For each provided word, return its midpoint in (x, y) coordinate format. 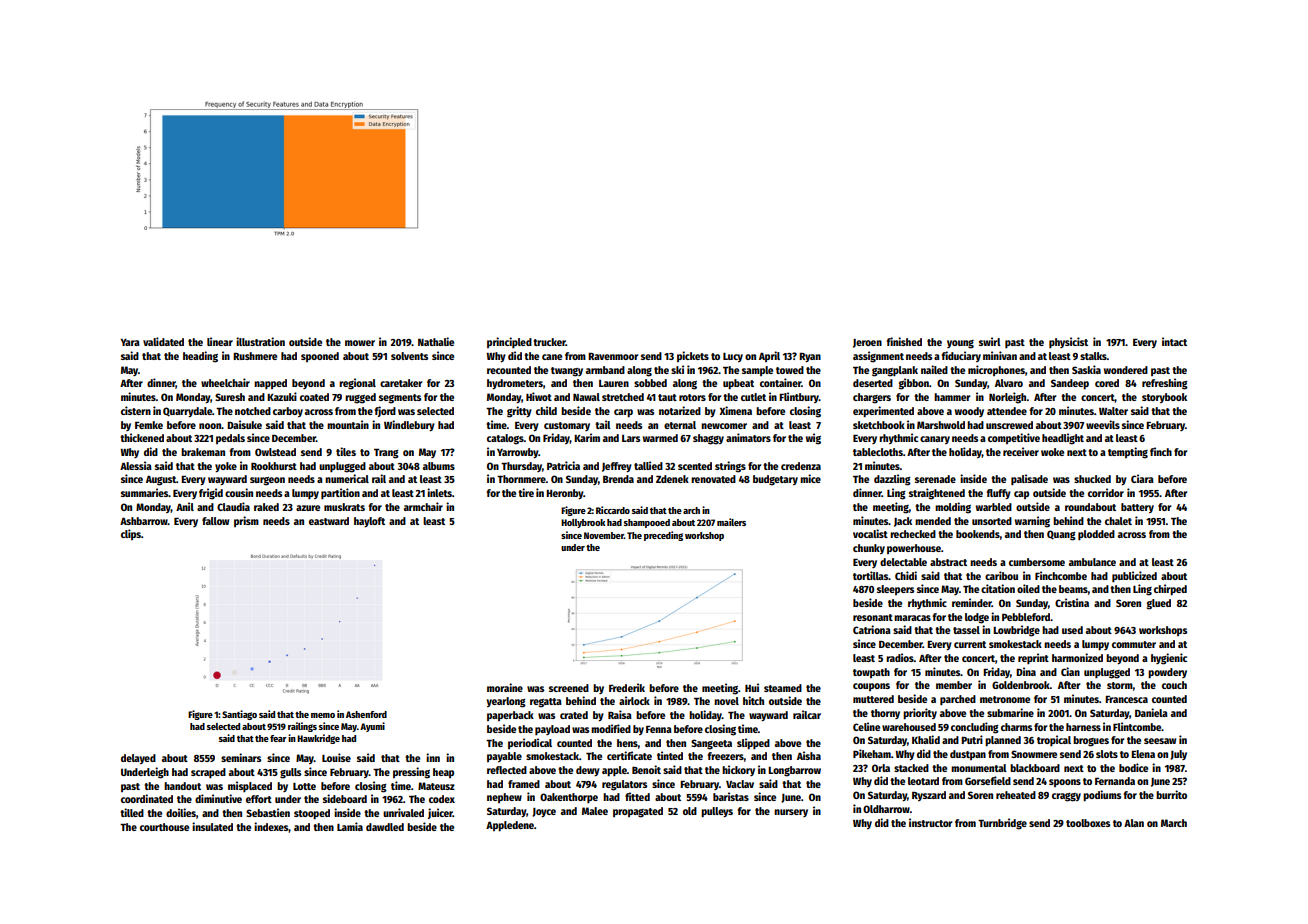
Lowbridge (1016, 631)
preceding (663, 536)
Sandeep (1070, 384)
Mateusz (436, 786)
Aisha (809, 755)
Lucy (733, 357)
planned (1003, 741)
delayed (138, 759)
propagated (638, 812)
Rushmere (255, 356)
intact (1174, 341)
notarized (680, 410)
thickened (142, 437)
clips (131, 534)
